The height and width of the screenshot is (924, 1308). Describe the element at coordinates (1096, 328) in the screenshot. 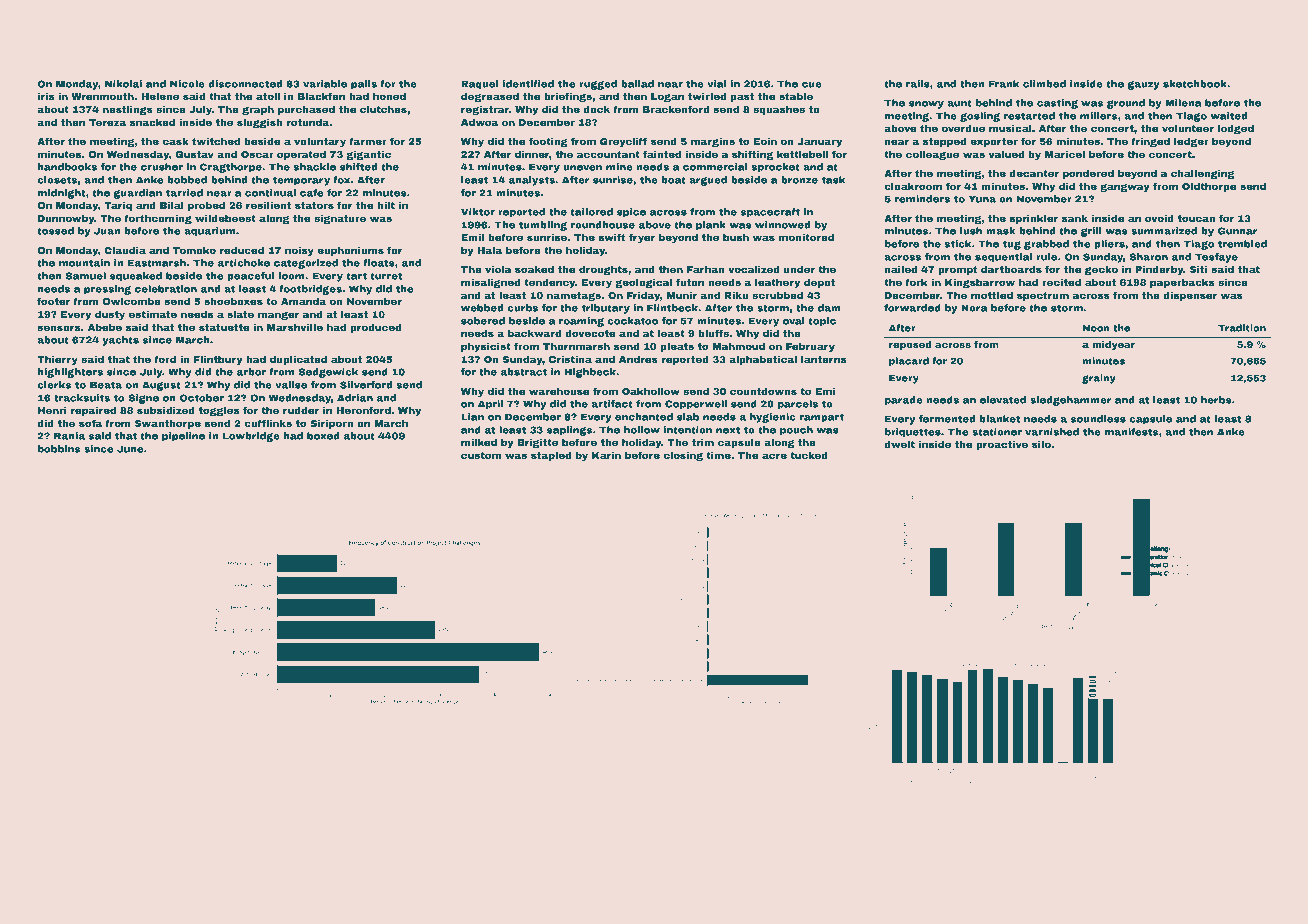

I see `Noon` at that location.
